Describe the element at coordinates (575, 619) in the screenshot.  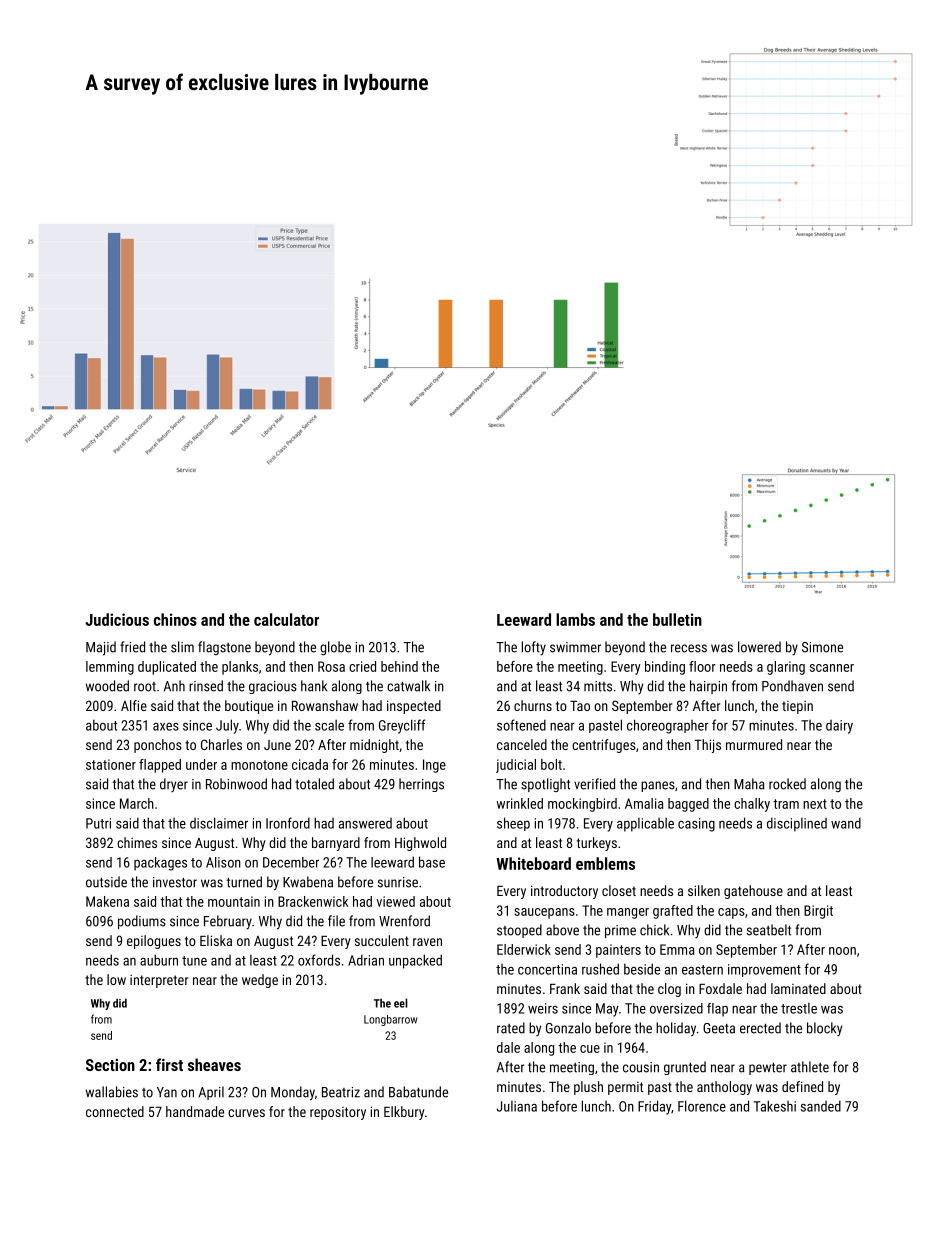
I see `lambs` at that location.
